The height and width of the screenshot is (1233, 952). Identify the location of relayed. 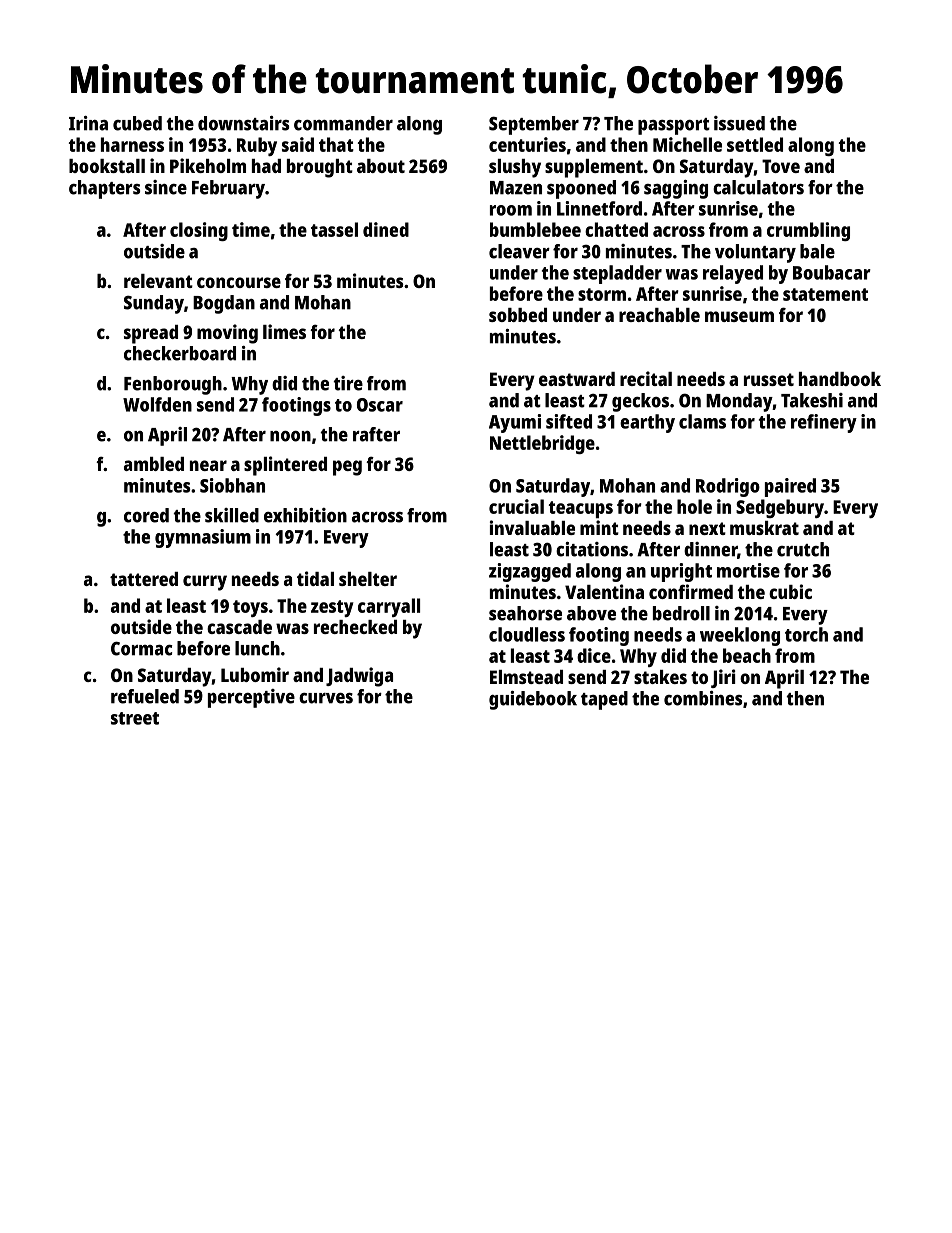
(733, 274).
